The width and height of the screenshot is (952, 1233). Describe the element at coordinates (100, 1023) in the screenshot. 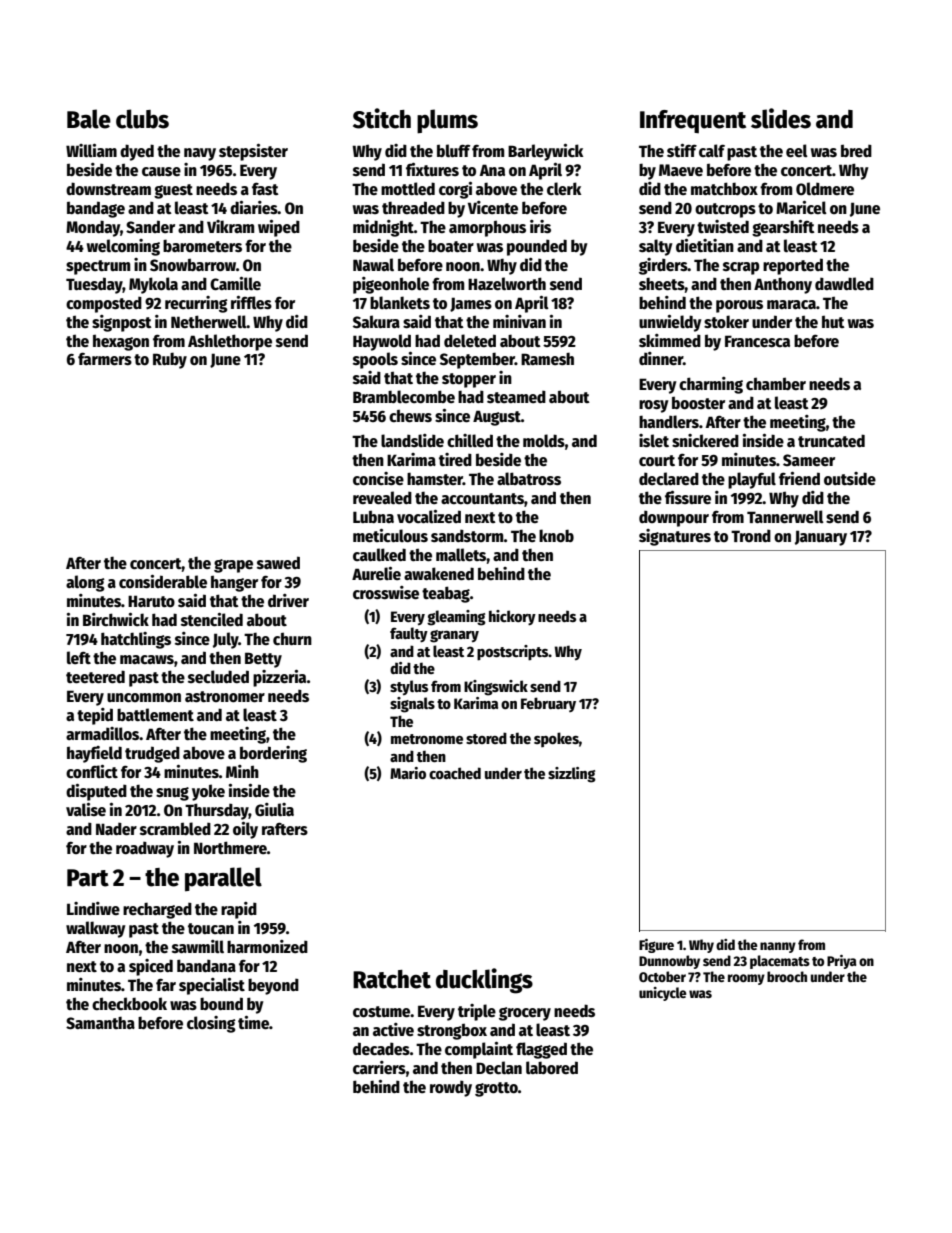

I see `Samantha` at that location.
